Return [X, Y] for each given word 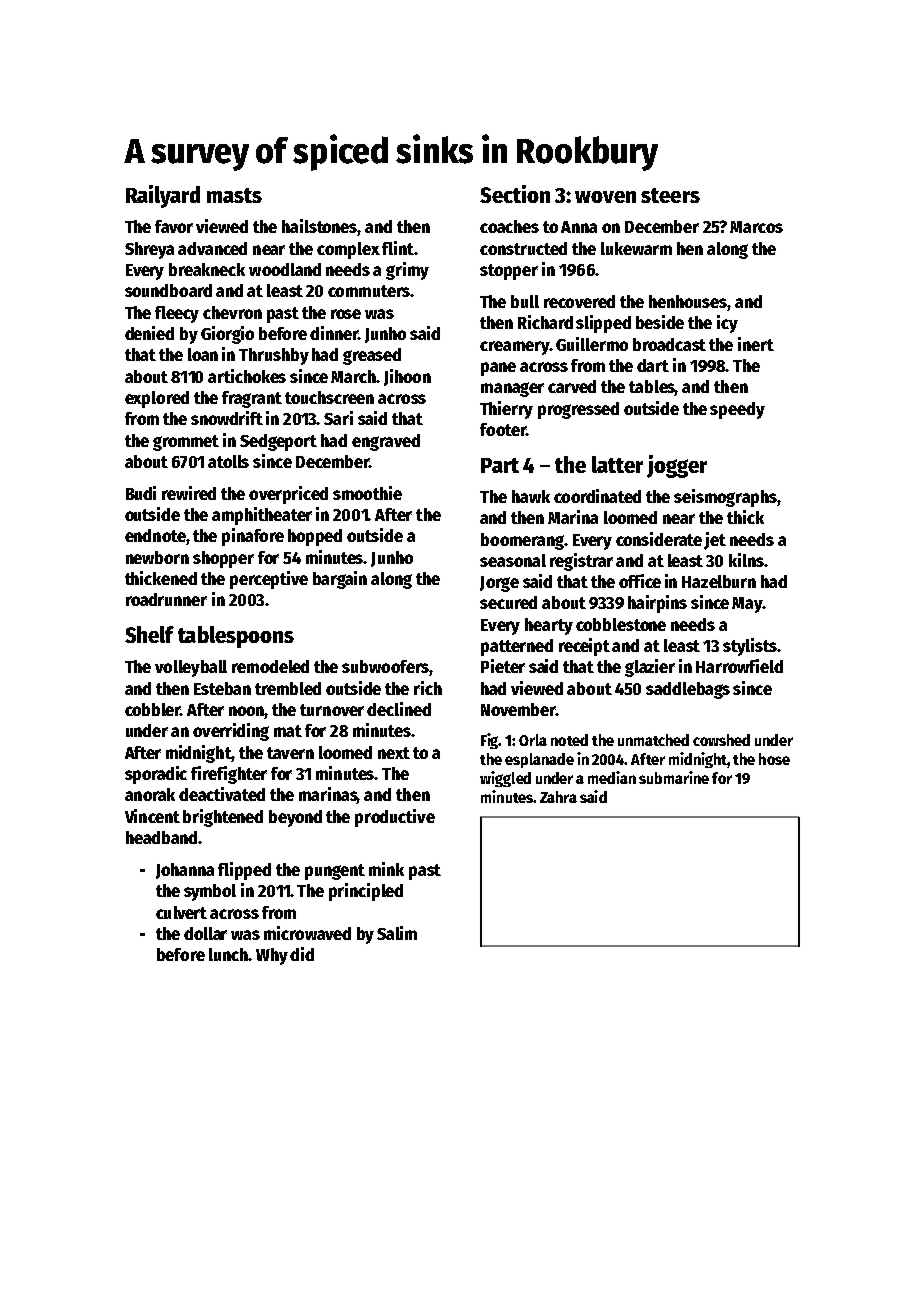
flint [398, 248]
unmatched [653, 740]
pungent [335, 872]
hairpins [657, 604]
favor [174, 226]
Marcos [756, 227]
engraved [386, 442]
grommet [186, 443]
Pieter [503, 666]
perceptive [269, 580]
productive [395, 818]
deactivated [222, 794]
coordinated [597, 496]
